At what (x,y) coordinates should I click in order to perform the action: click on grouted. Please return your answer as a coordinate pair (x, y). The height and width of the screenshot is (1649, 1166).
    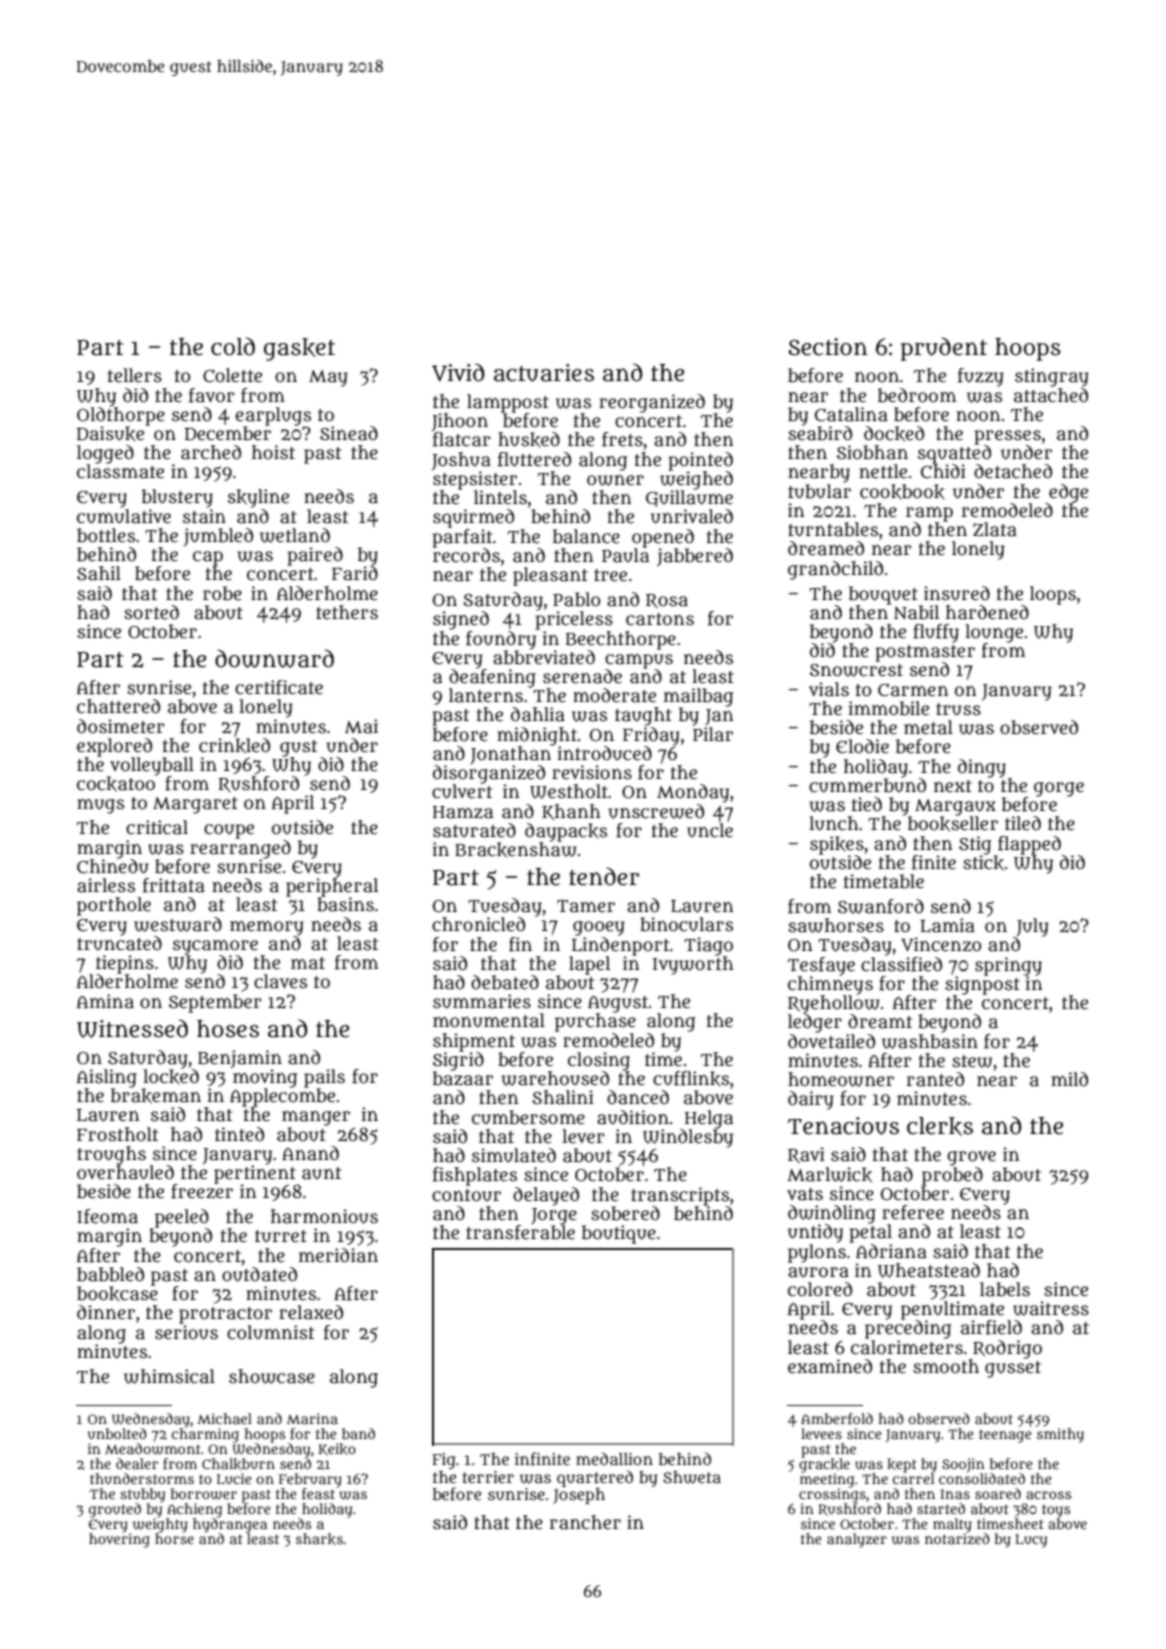
    Looking at the image, I should click on (115, 1510).
